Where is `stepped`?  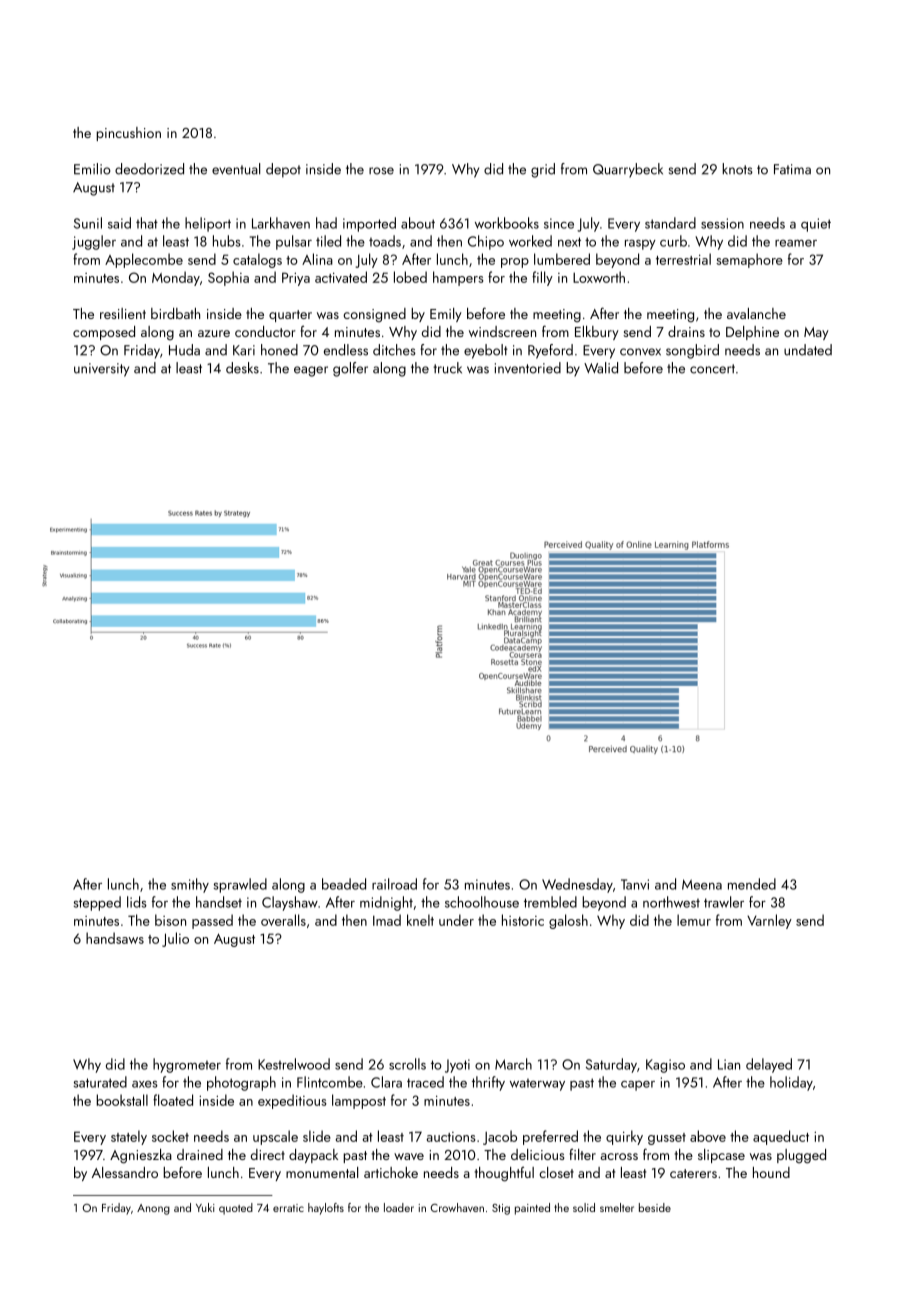 stepped is located at coordinates (97, 903).
